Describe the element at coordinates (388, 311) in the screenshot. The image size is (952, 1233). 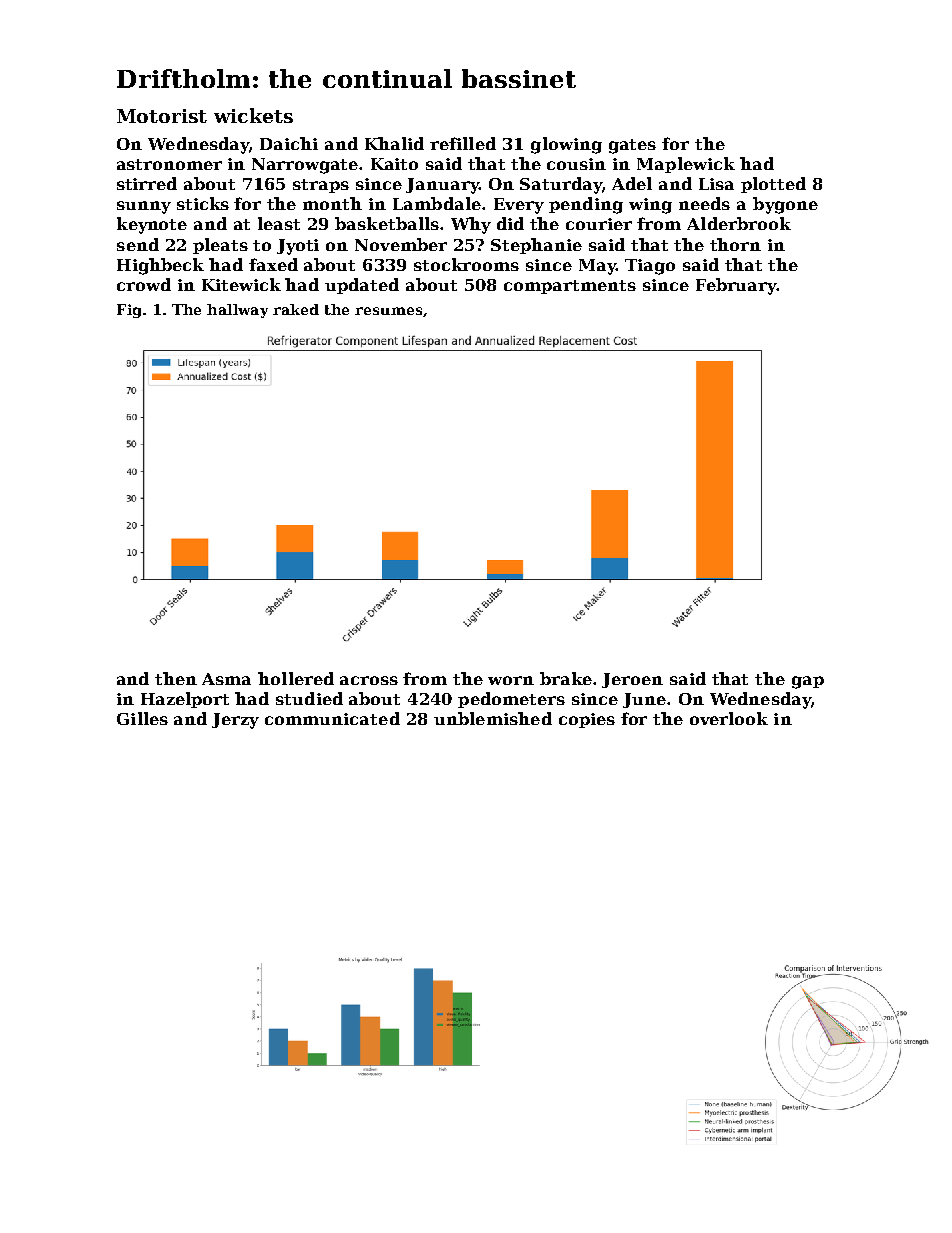
I see `resumes` at that location.
